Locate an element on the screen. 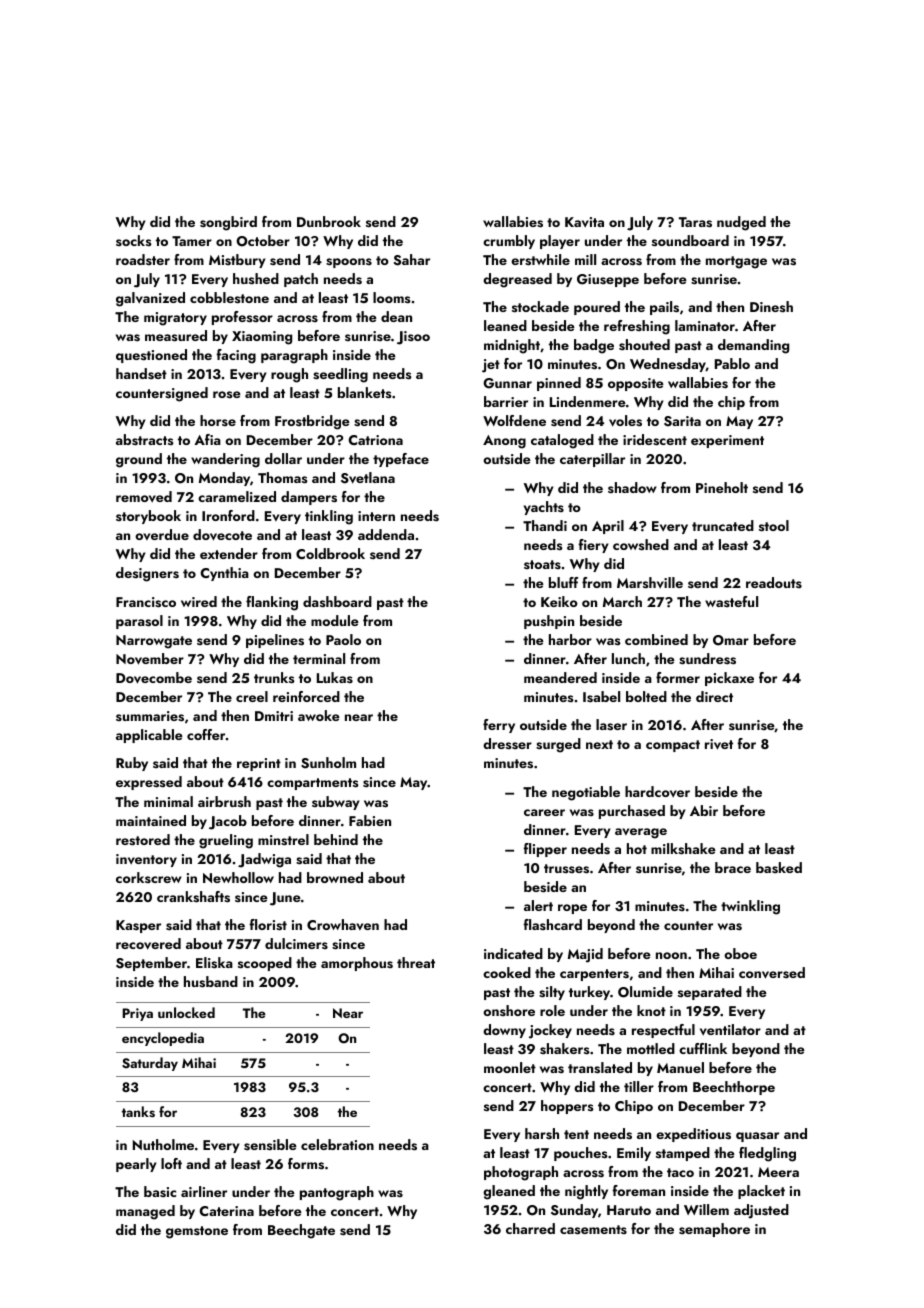 The width and height of the screenshot is (924, 1308). casements is located at coordinates (593, 1229).
